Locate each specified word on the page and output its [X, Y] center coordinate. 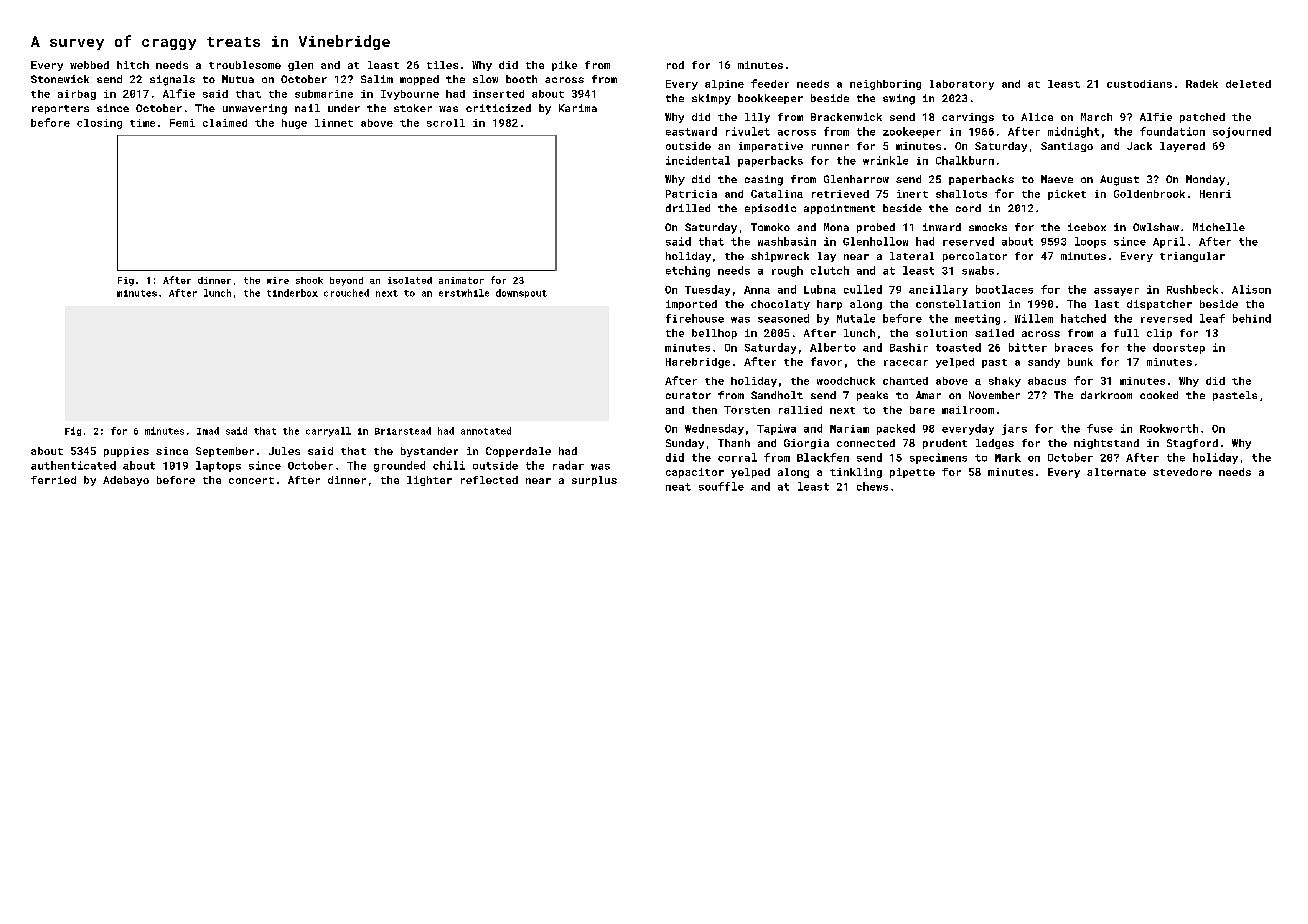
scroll [446, 123]
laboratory [962, 85]
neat [678, 487]
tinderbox [292, 293]
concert [251, 480]
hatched [1083, 318]
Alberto [833, 347]
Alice [1037, 117]
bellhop [714, 334]
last [1107, 304]
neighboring [885, 85]
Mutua [238, 79]
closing [99, 124]
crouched [346, 293]
